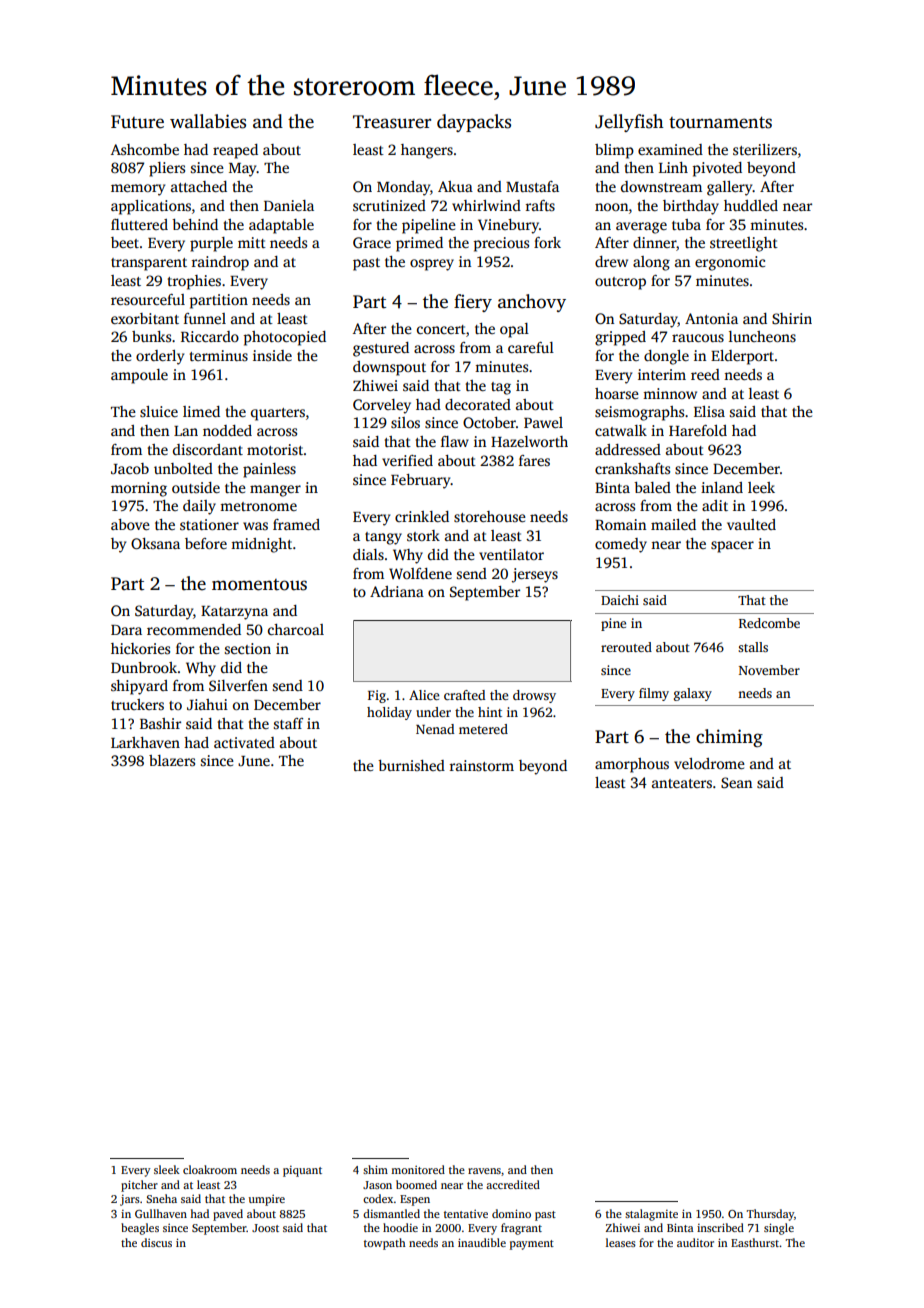 The width and height of the screenshot is (924, 1308). I want to click on jars, so click(130, 1200).
